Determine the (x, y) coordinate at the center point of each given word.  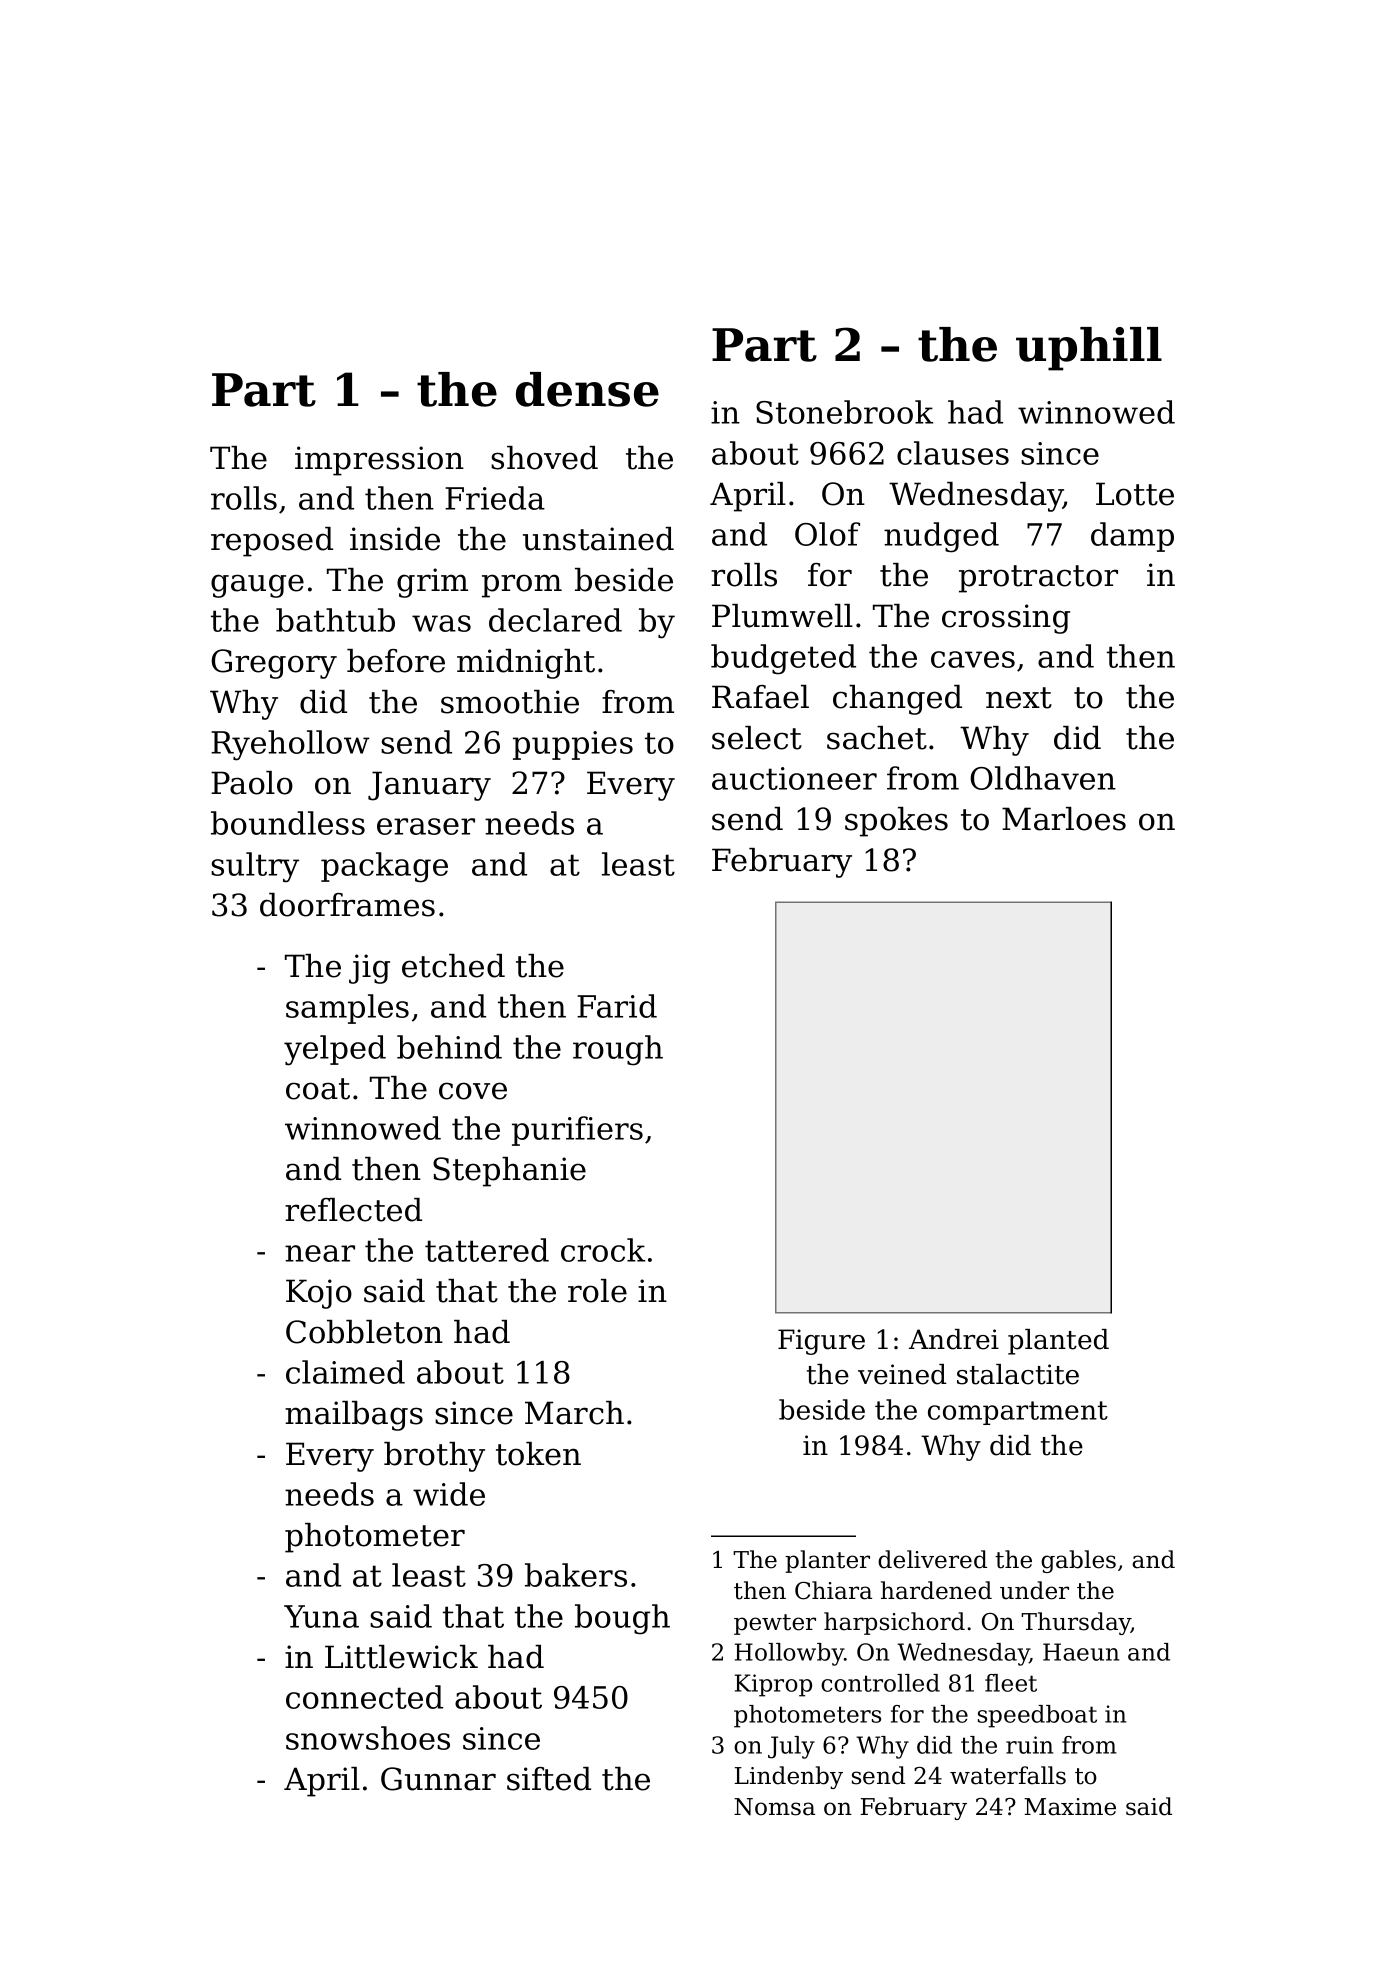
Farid (617, 1006)
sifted (549, 1779)
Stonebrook (844, 412)
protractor (1038, 579)
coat (318, 1089)
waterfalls (1008, 1775)
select (757, 738)
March (574, 1413)
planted (1058, 1342)
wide (449, 1494)
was (441, 623)
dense (587, 389)
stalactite (1018, 1374)
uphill (1089, 349)
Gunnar (438, 1779)
